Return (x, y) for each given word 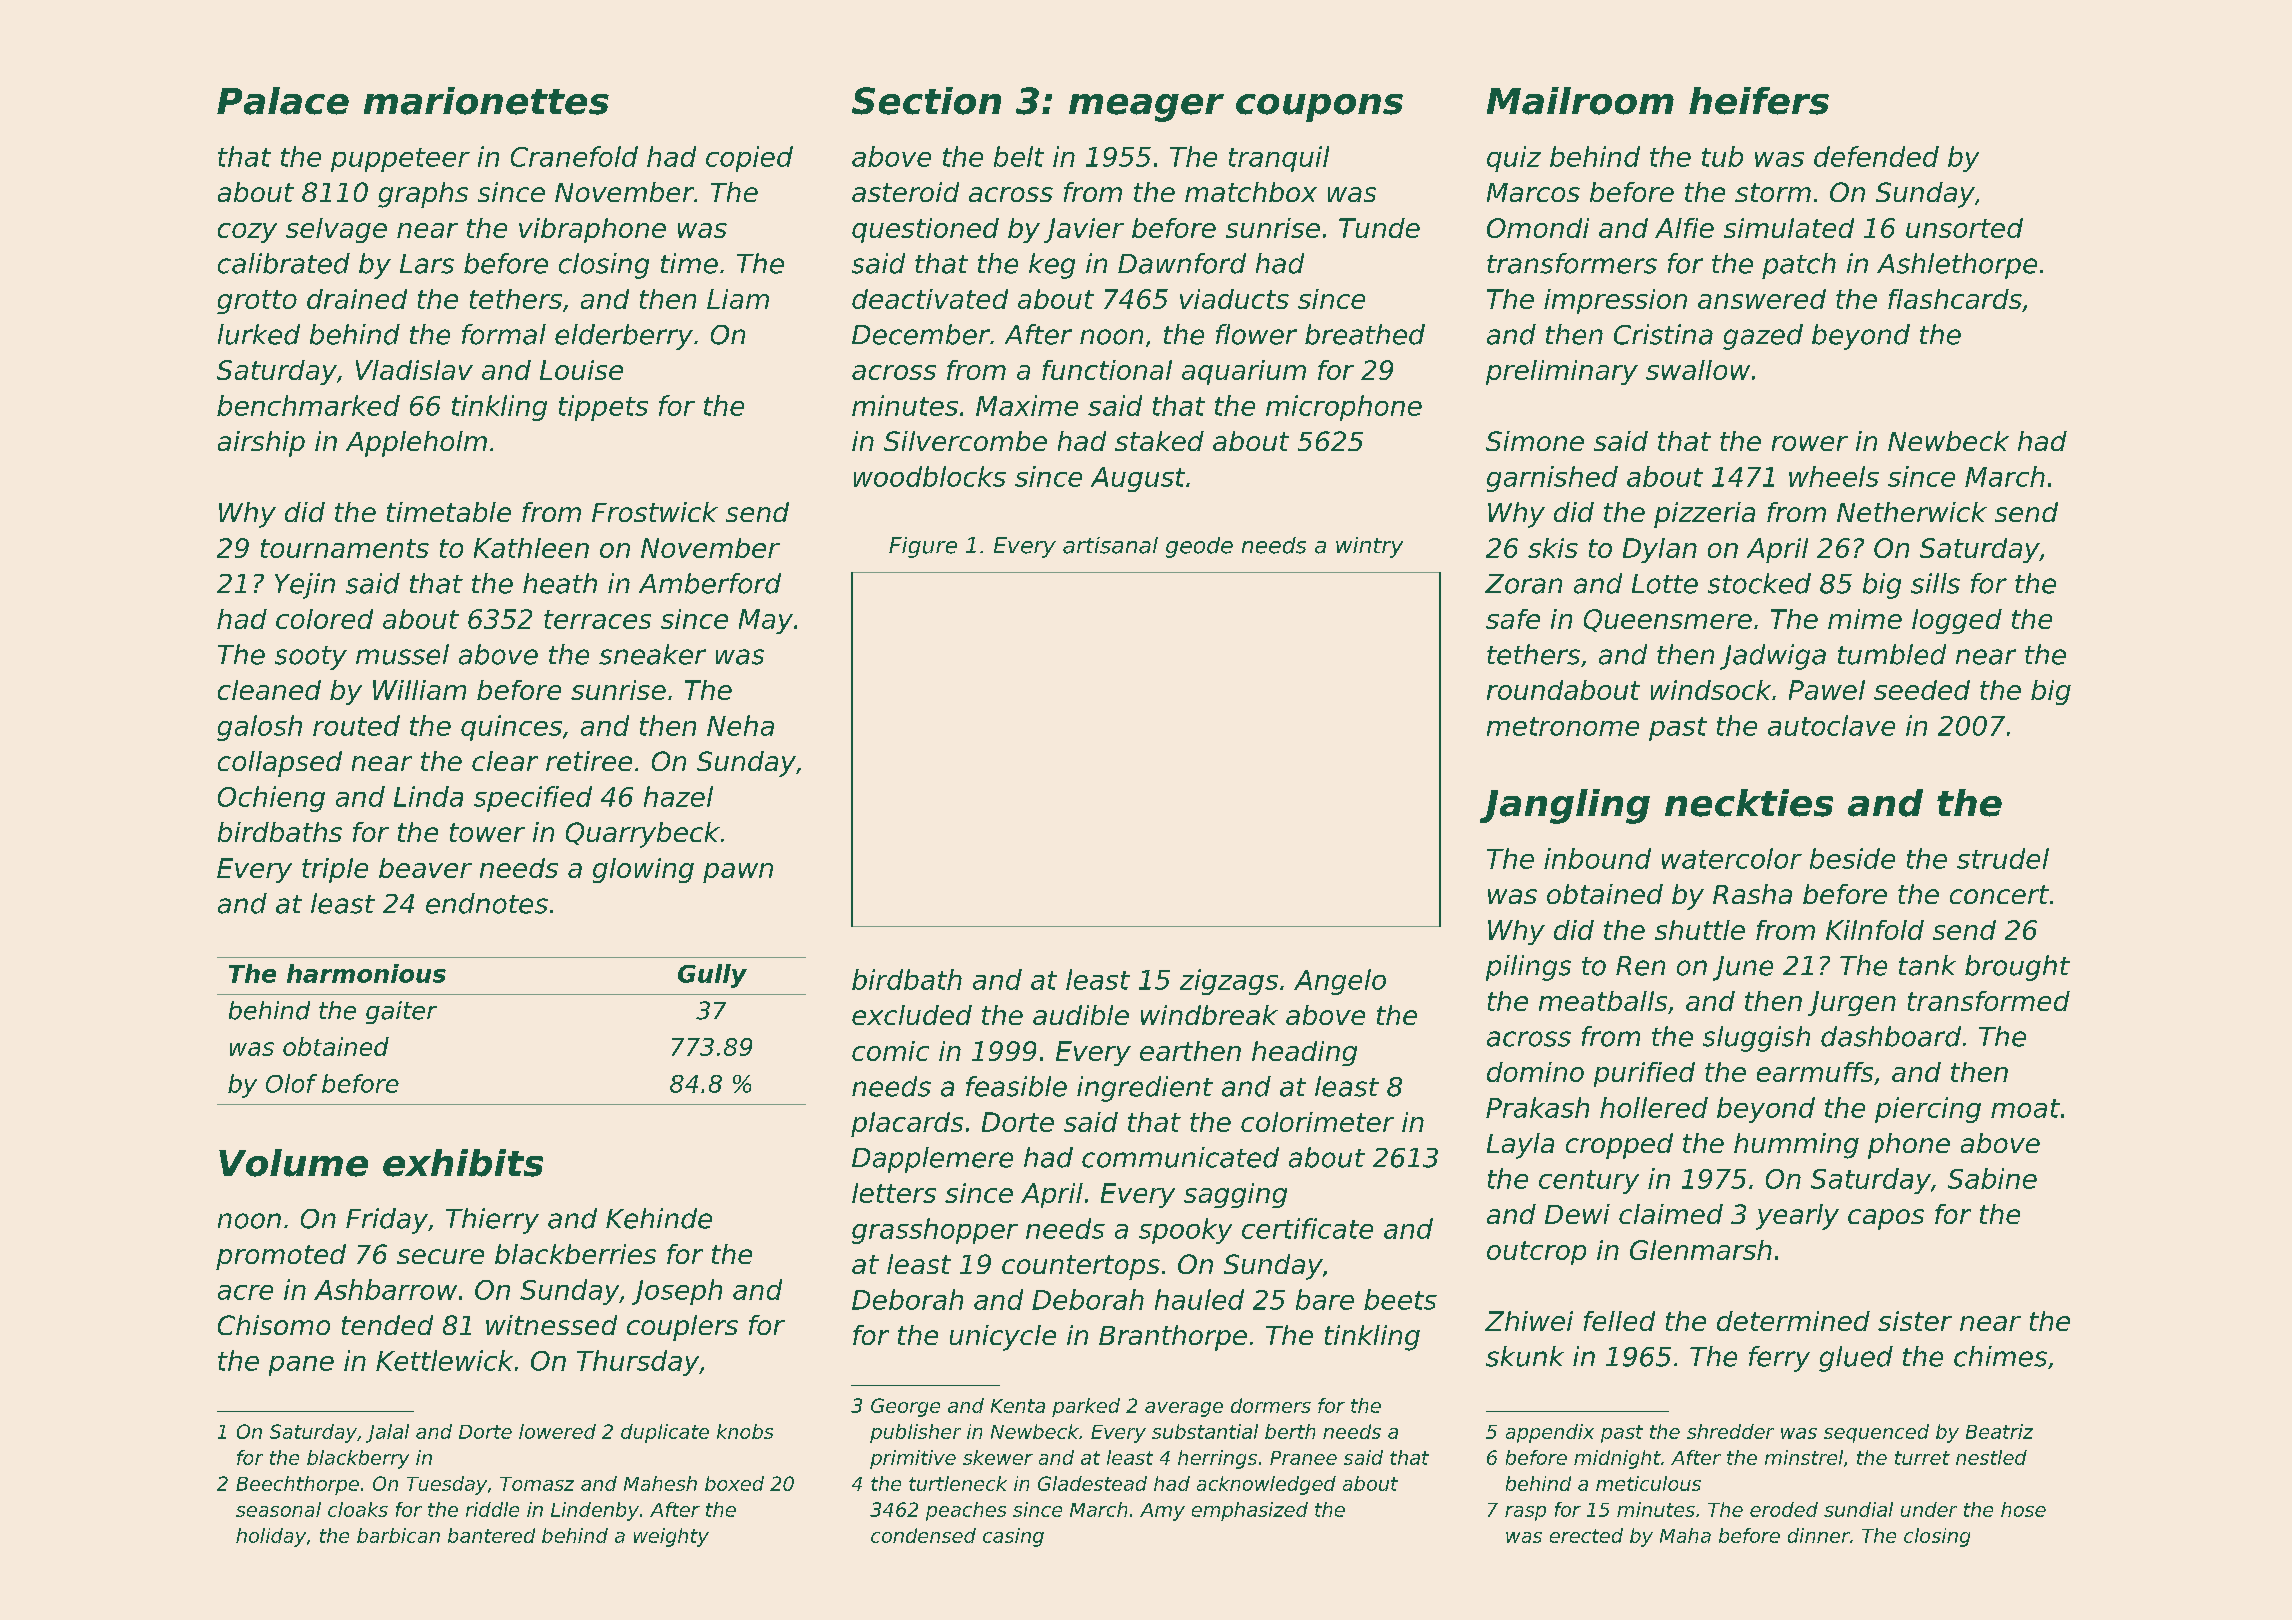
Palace (283, 101)
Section (926, 101)
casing (1013, 1537)
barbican (398, 1535)
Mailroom (1580, 101)
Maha (1685, 1535)
